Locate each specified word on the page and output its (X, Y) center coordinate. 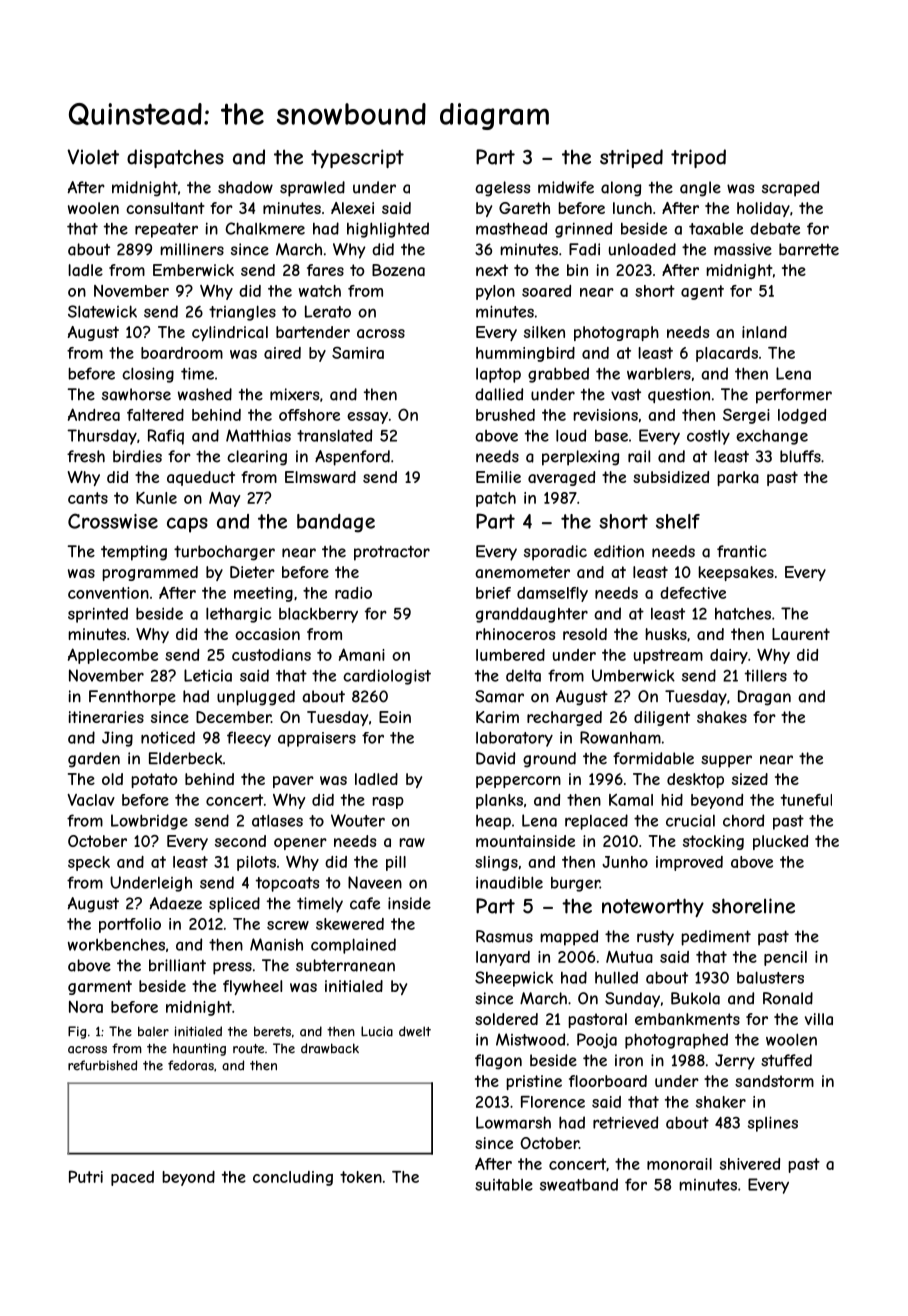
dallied (499, 394)
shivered (750, 1164)
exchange (772, 437)
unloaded (642, 249)
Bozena (398, 270)
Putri (86, 1176)
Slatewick (102, 311)
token (361, 1177)
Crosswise (113, 521)
